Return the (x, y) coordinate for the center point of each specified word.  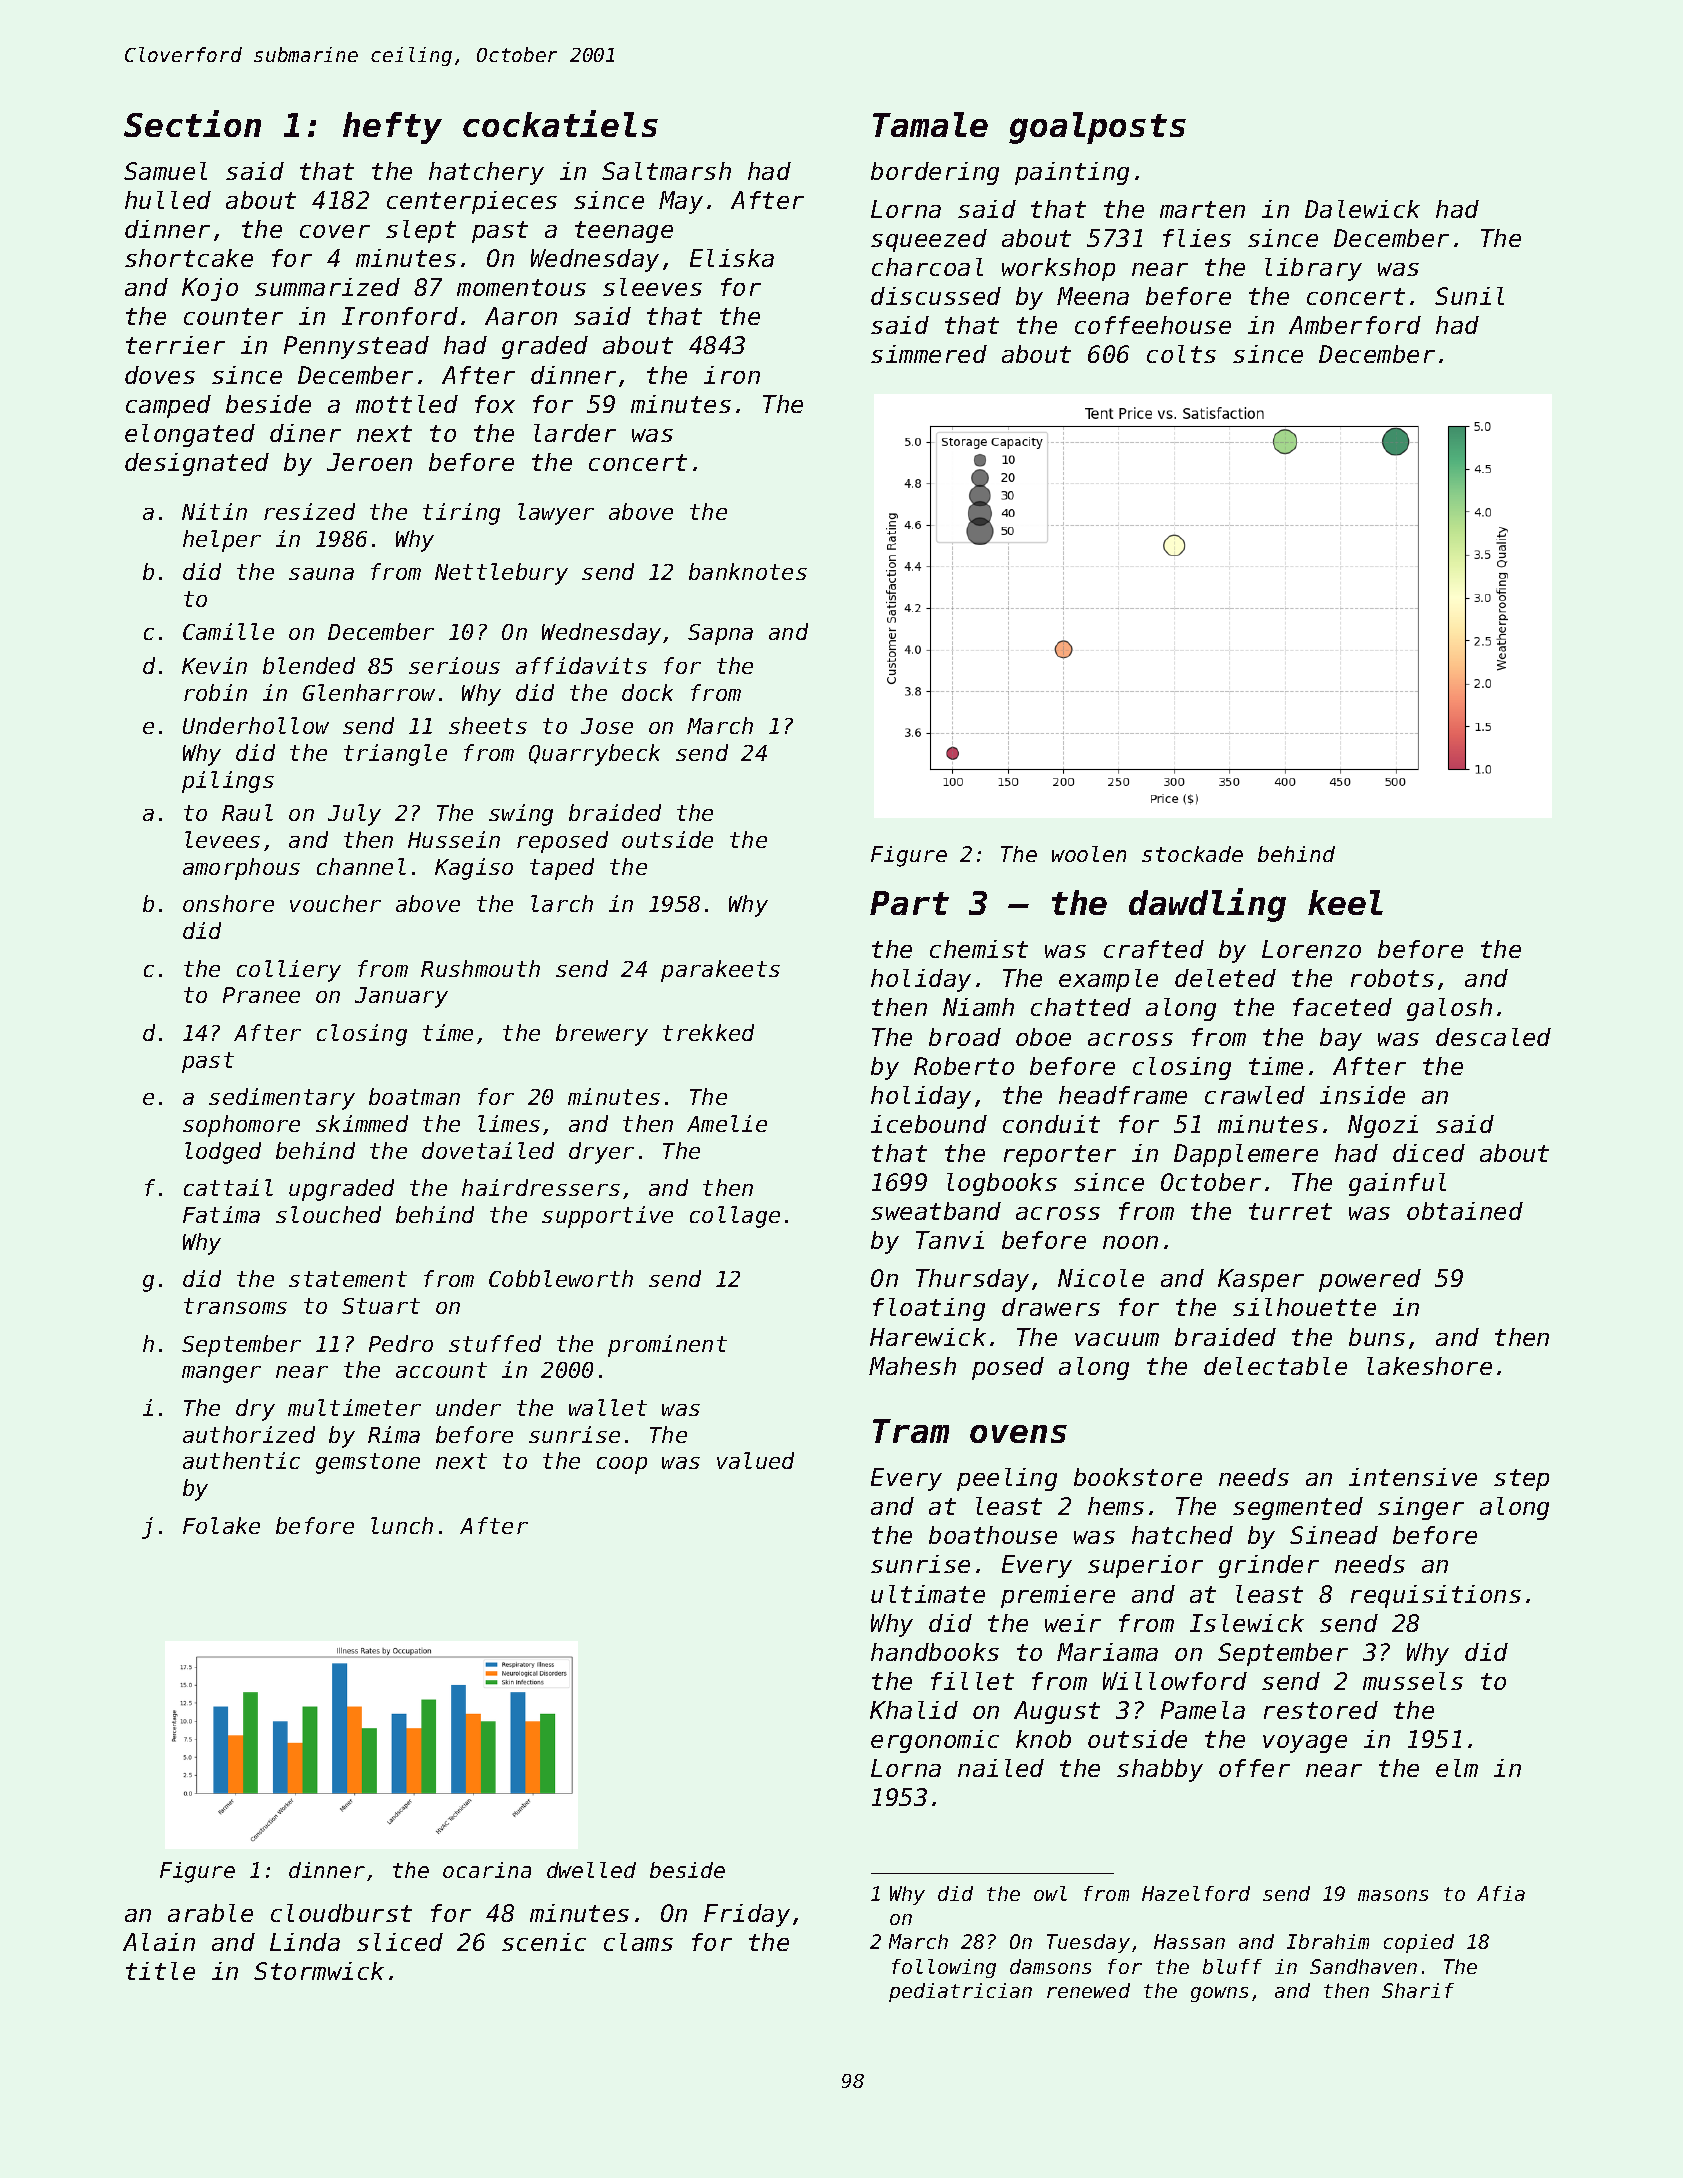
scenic (544, 1942)
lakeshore (1429, 1366)
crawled (1255, 1095)
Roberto (964, 1066)
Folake (221, 1525)
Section (192, 123)
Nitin (214, 511)
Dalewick (1362, 209)
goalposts (1097, 128)
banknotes (748, 571)
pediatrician (960, 1992)
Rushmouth (480, 968)
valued (755, 1460)
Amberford (1355, 325)
